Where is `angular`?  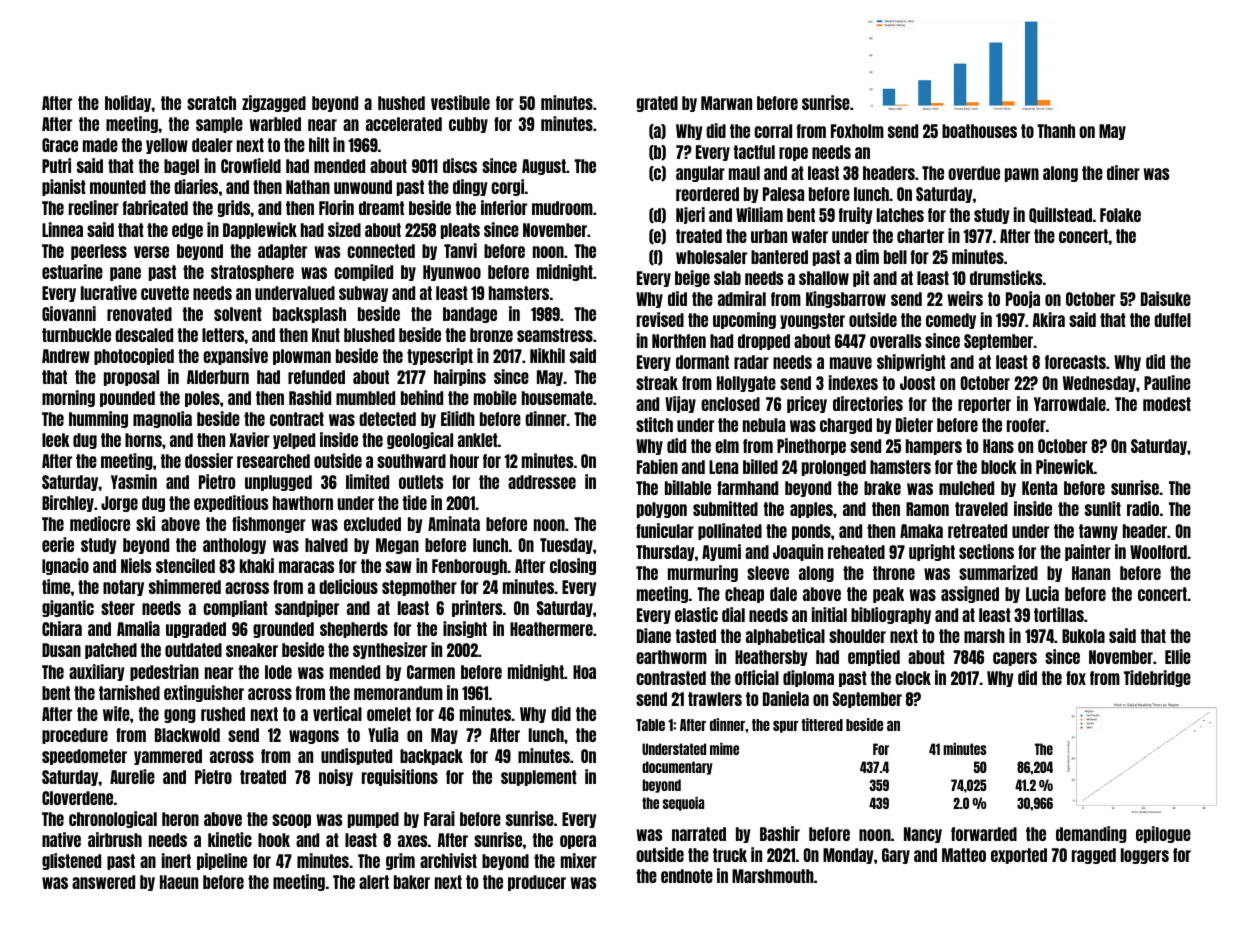
angular is located at coordinates (700, 174).
